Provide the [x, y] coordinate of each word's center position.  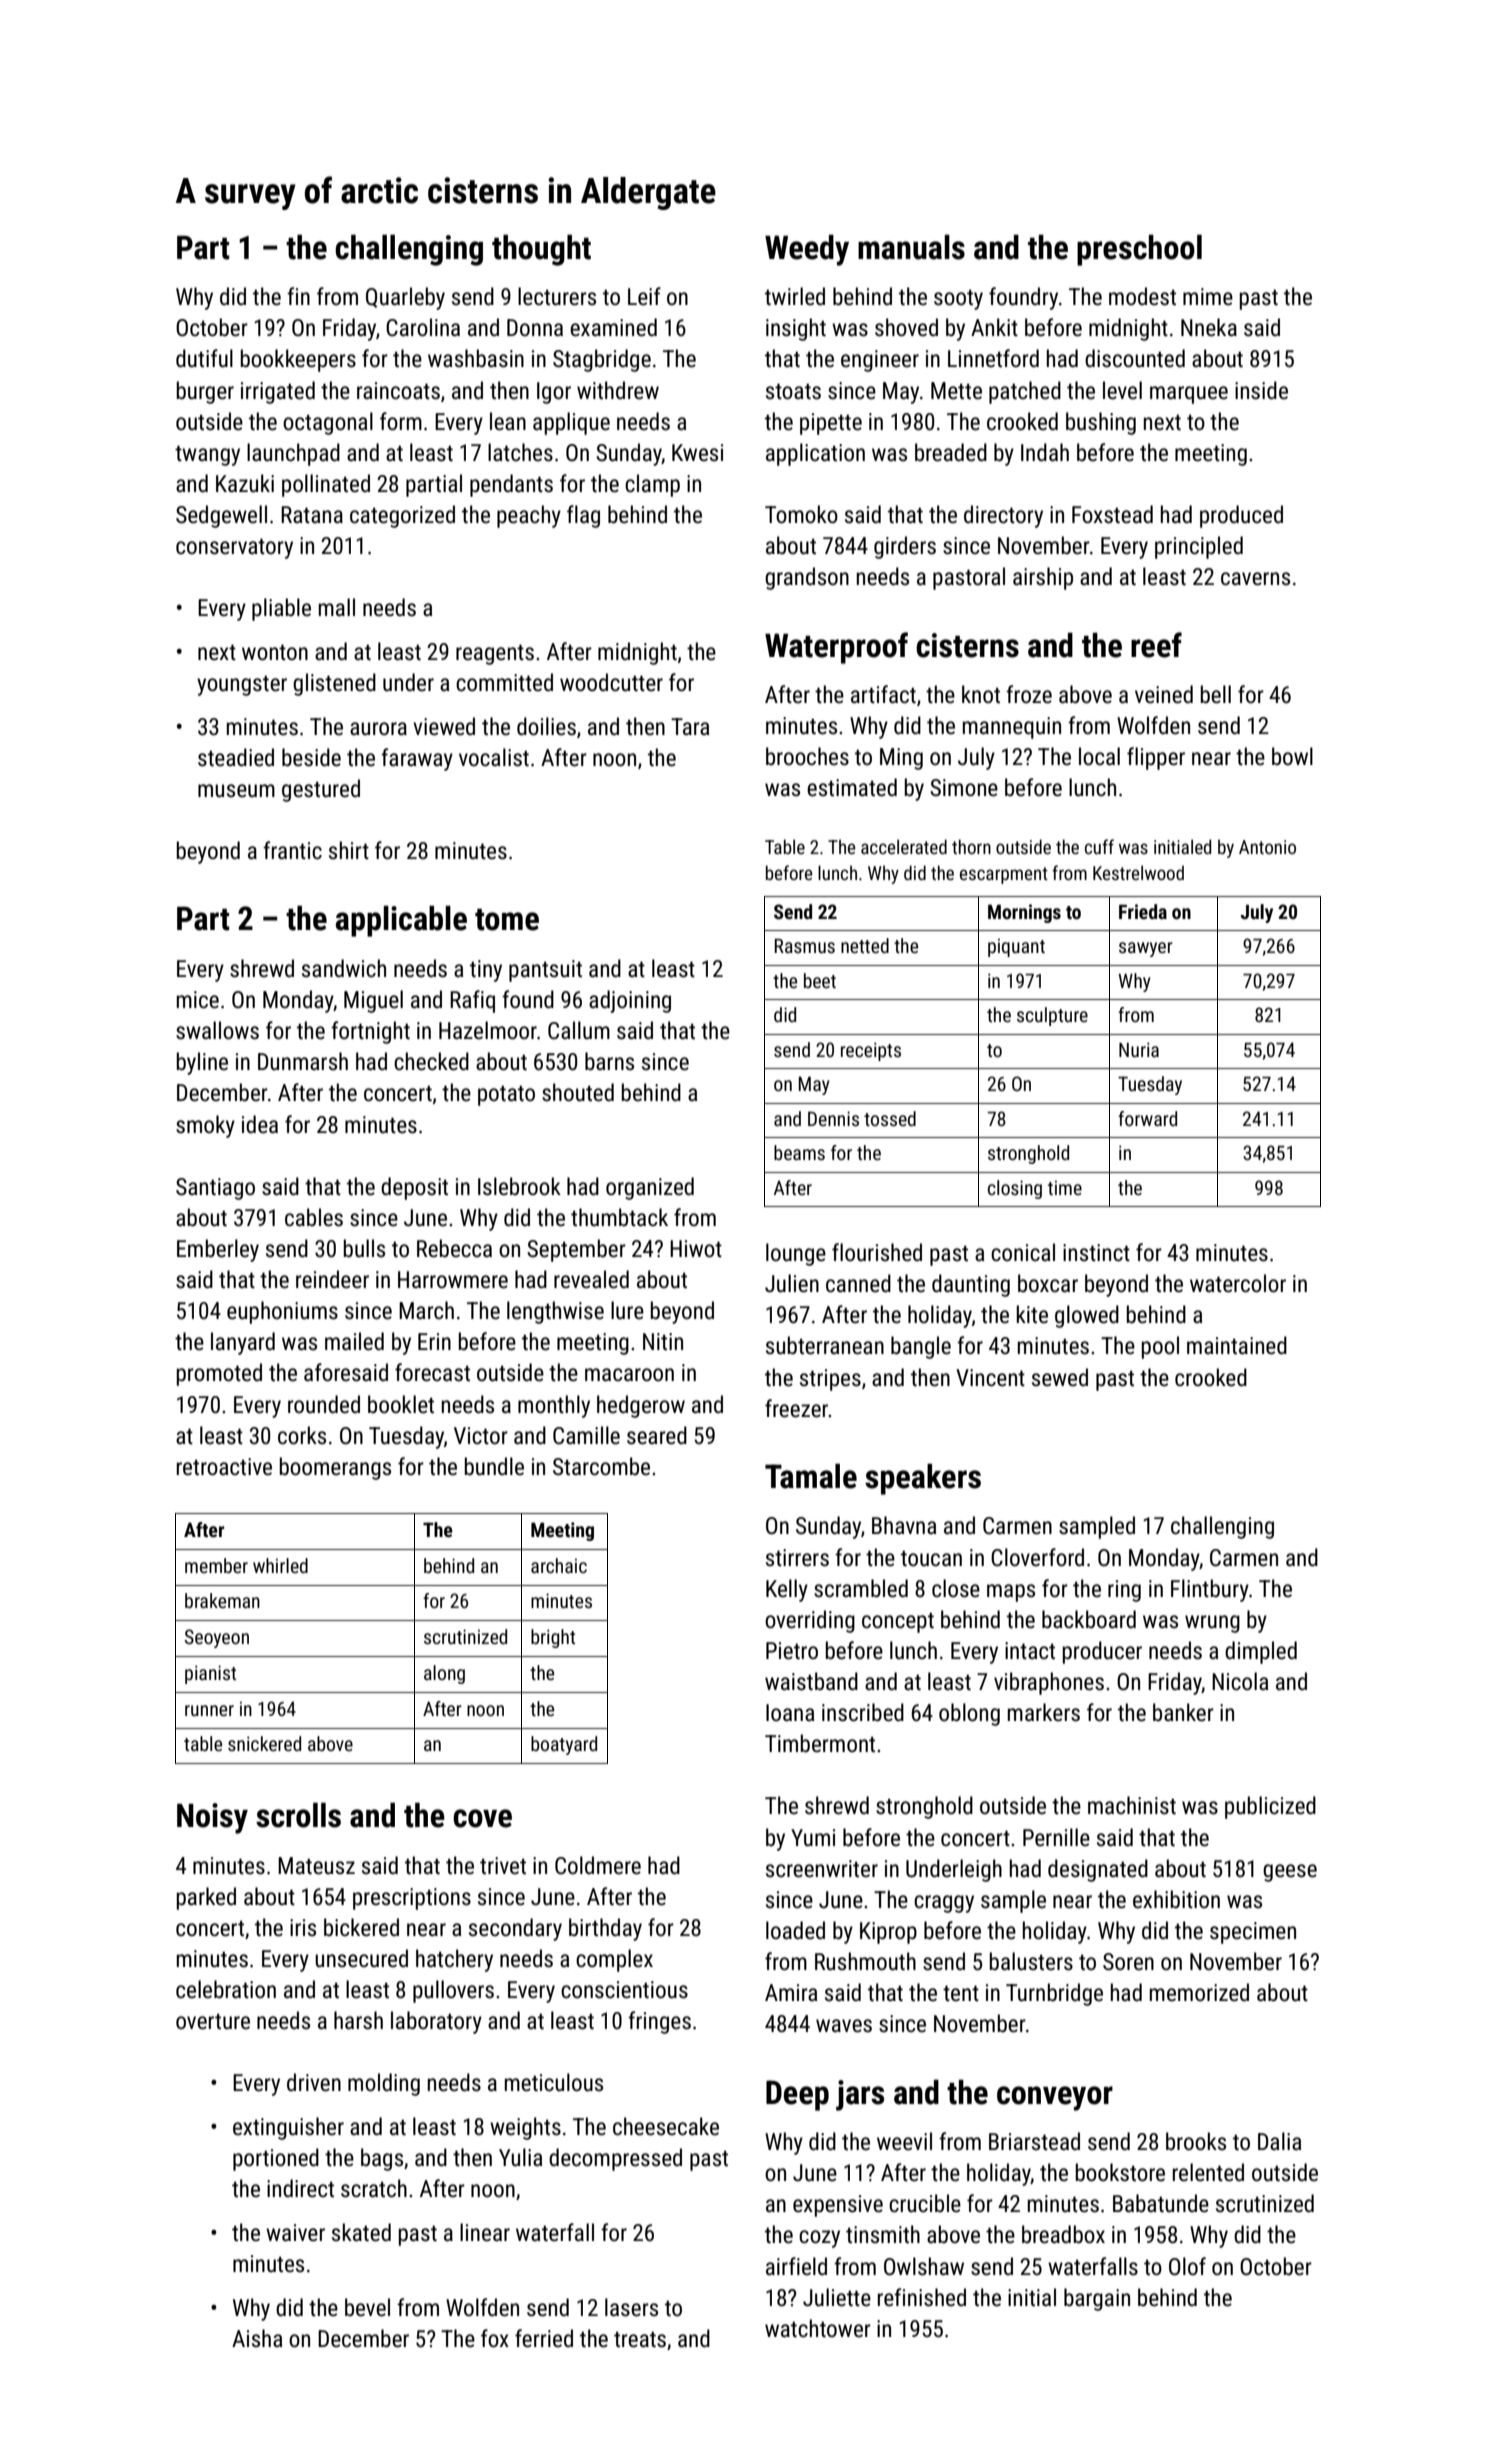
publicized [1270, 1807]
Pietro [792, 1651]
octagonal [328, 423]
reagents [495, 654]
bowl [1292, 756]
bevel [367, 2307]
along [444, 1674]
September [576, 1250]
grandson [807, 578]
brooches [807, 756]
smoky [205, 1126]
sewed [1060, 1377]
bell [1216, 694]
